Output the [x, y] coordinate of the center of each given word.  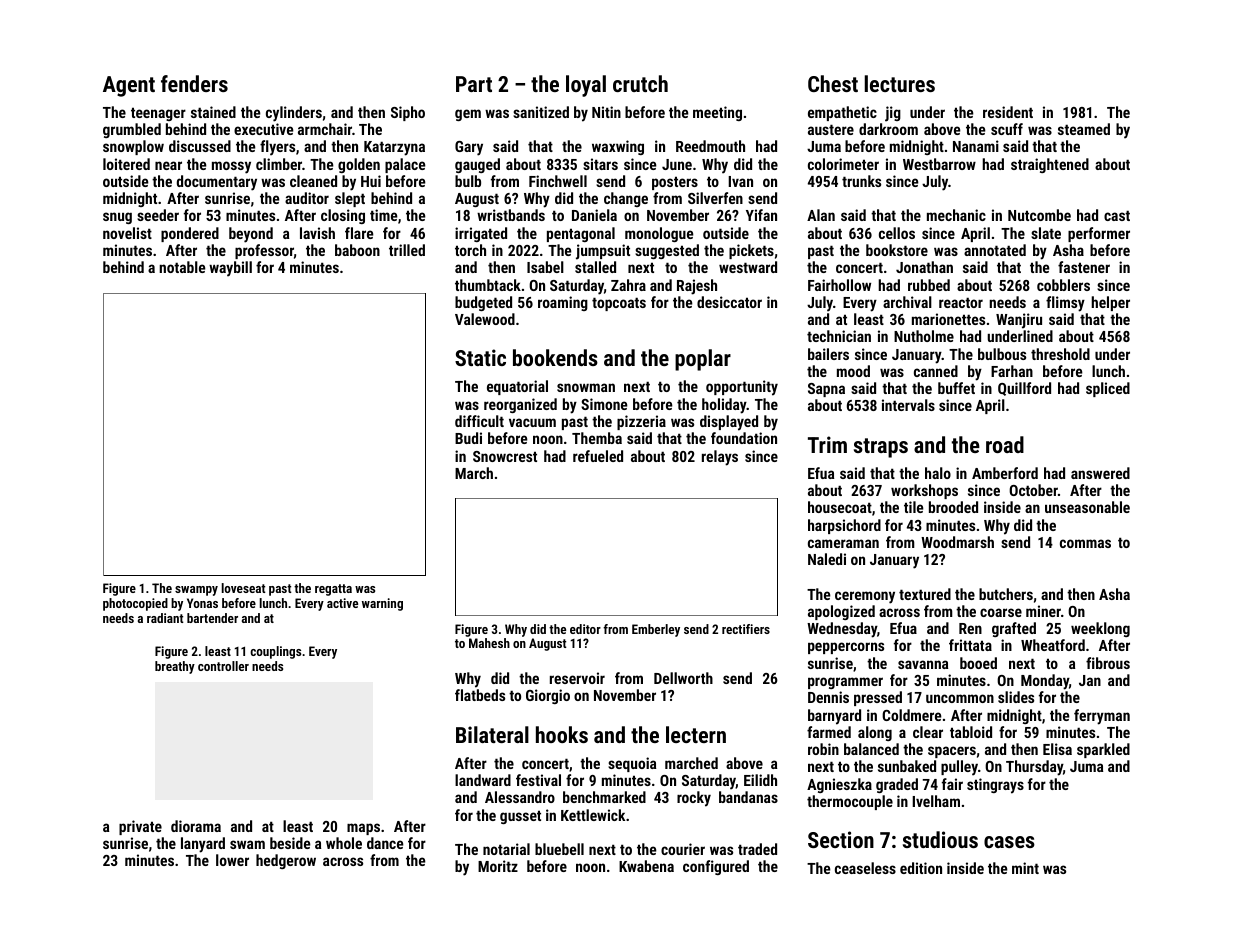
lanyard [203, 845]
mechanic [956, 215]
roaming [563, 303]
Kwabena [646, 866]
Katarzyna [394, 148]
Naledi [827, 559]
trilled [407, 250]
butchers [1006, 594]
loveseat [243, 588]
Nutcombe [1039, 215]
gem [468, 115]
